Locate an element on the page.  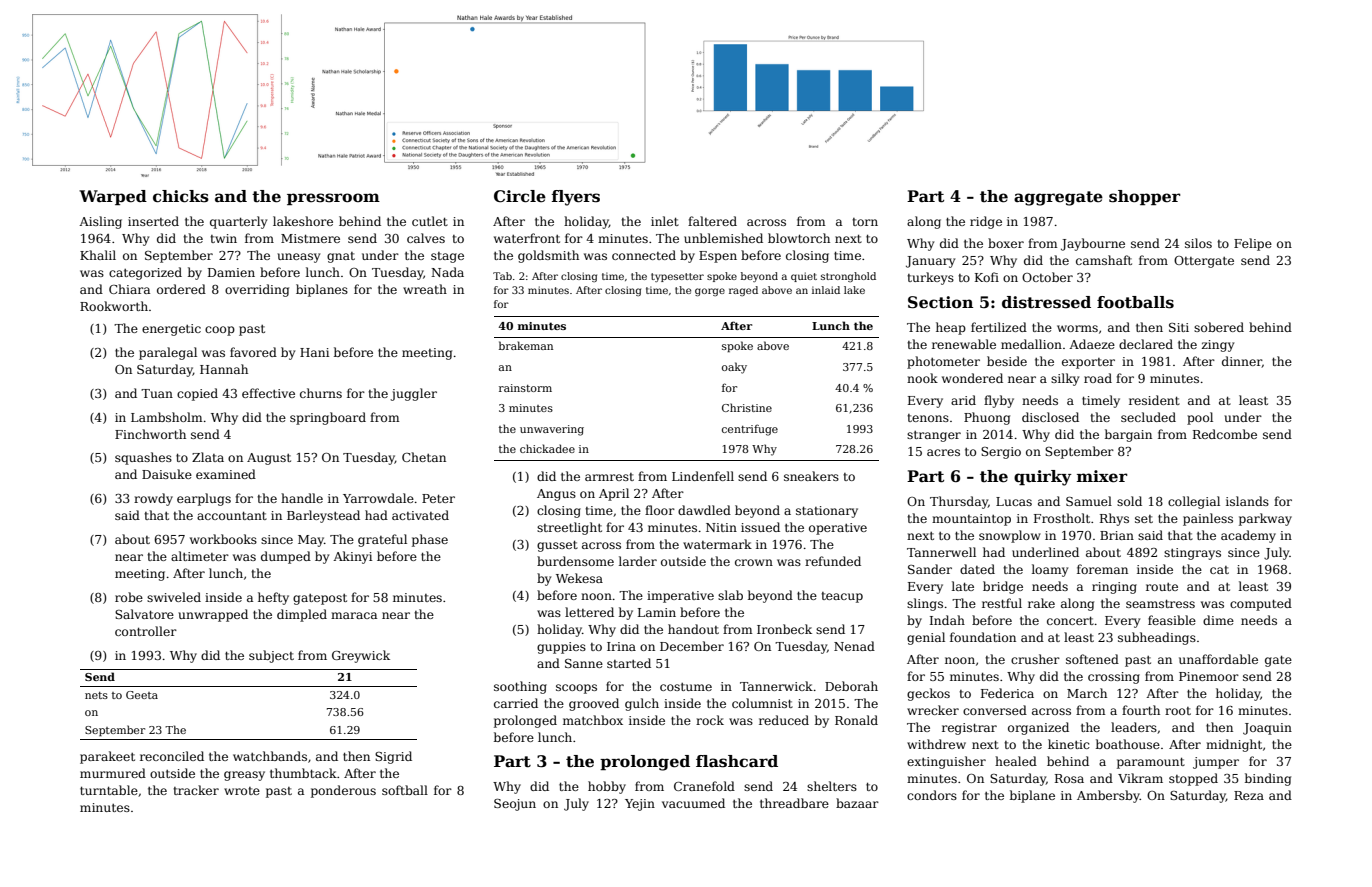
torn is located at coordinates (865, 222).
